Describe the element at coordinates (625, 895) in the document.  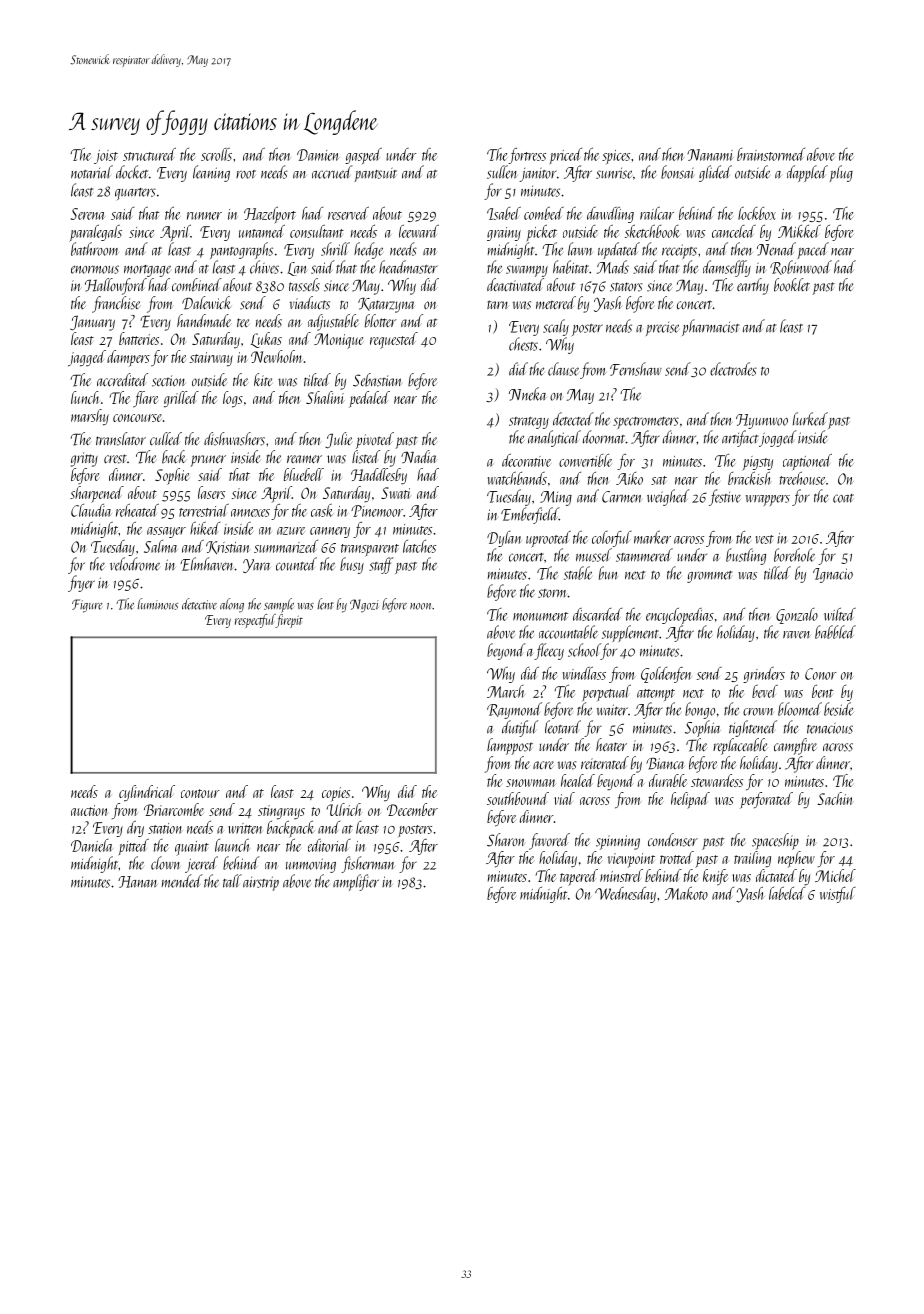
I see `Wednesday` at that location.
